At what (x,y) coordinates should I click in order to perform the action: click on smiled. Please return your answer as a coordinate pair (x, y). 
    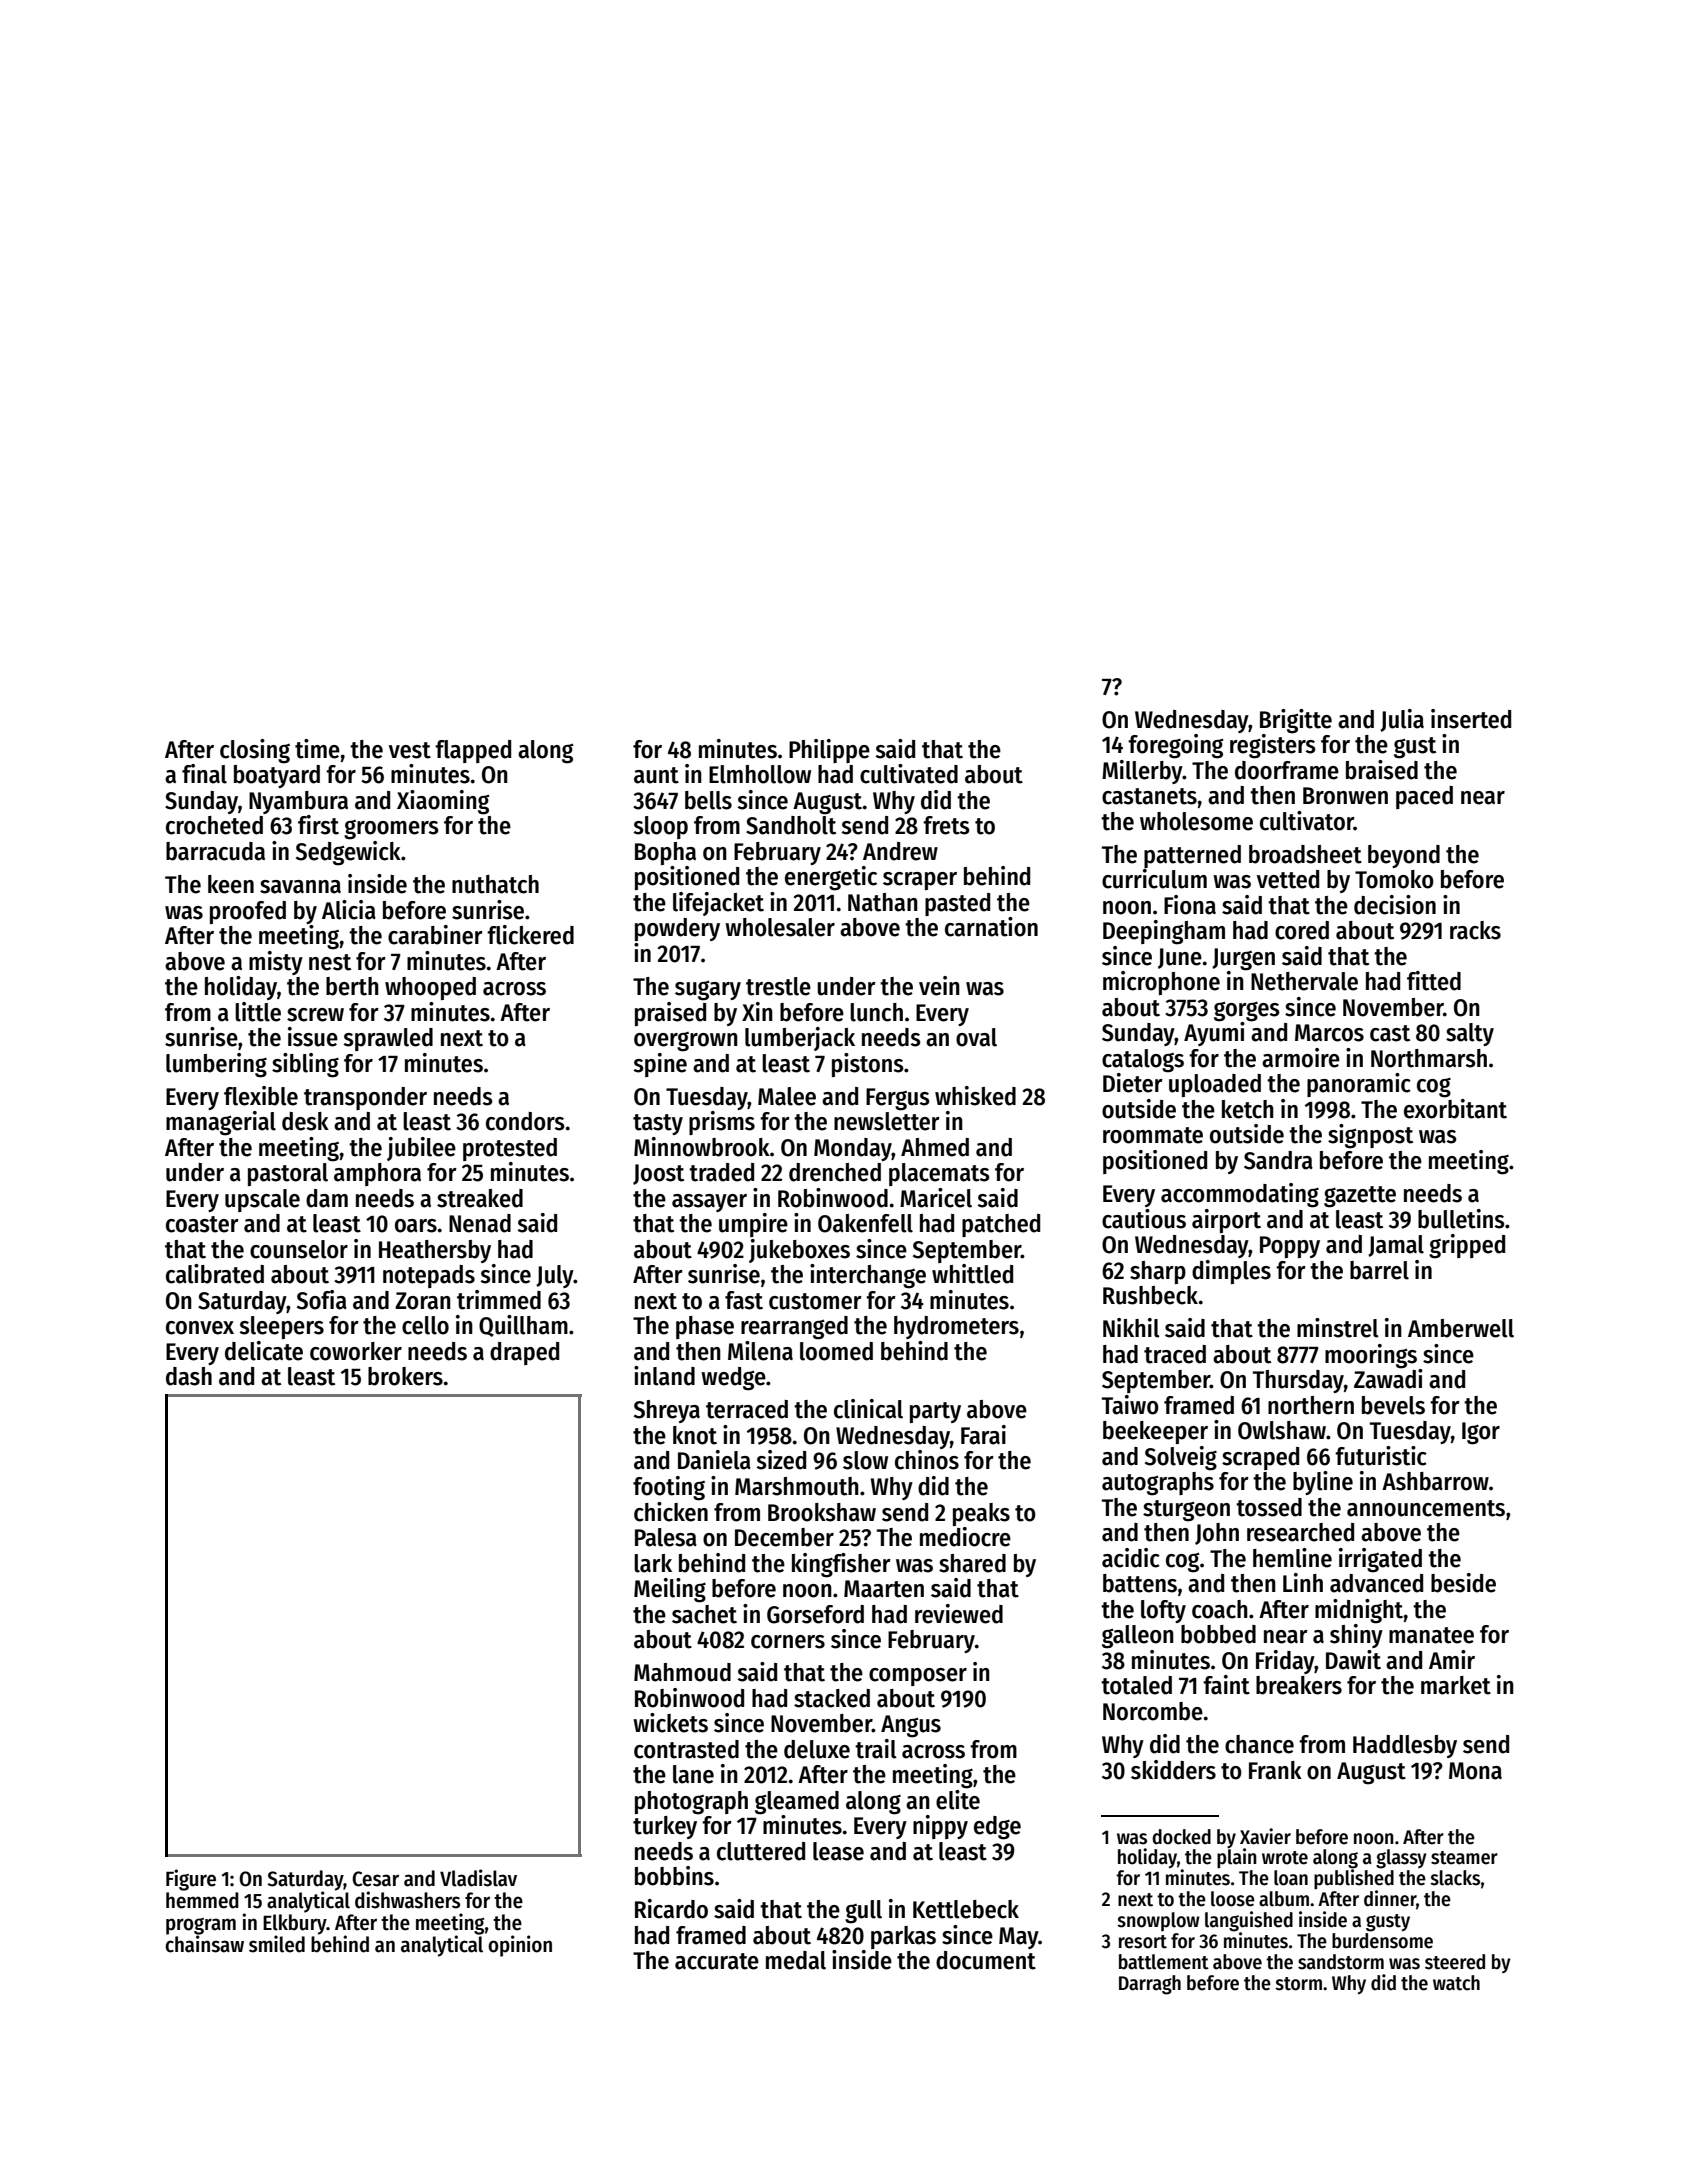
    Looking at the image, I should click on (277, 1944).
